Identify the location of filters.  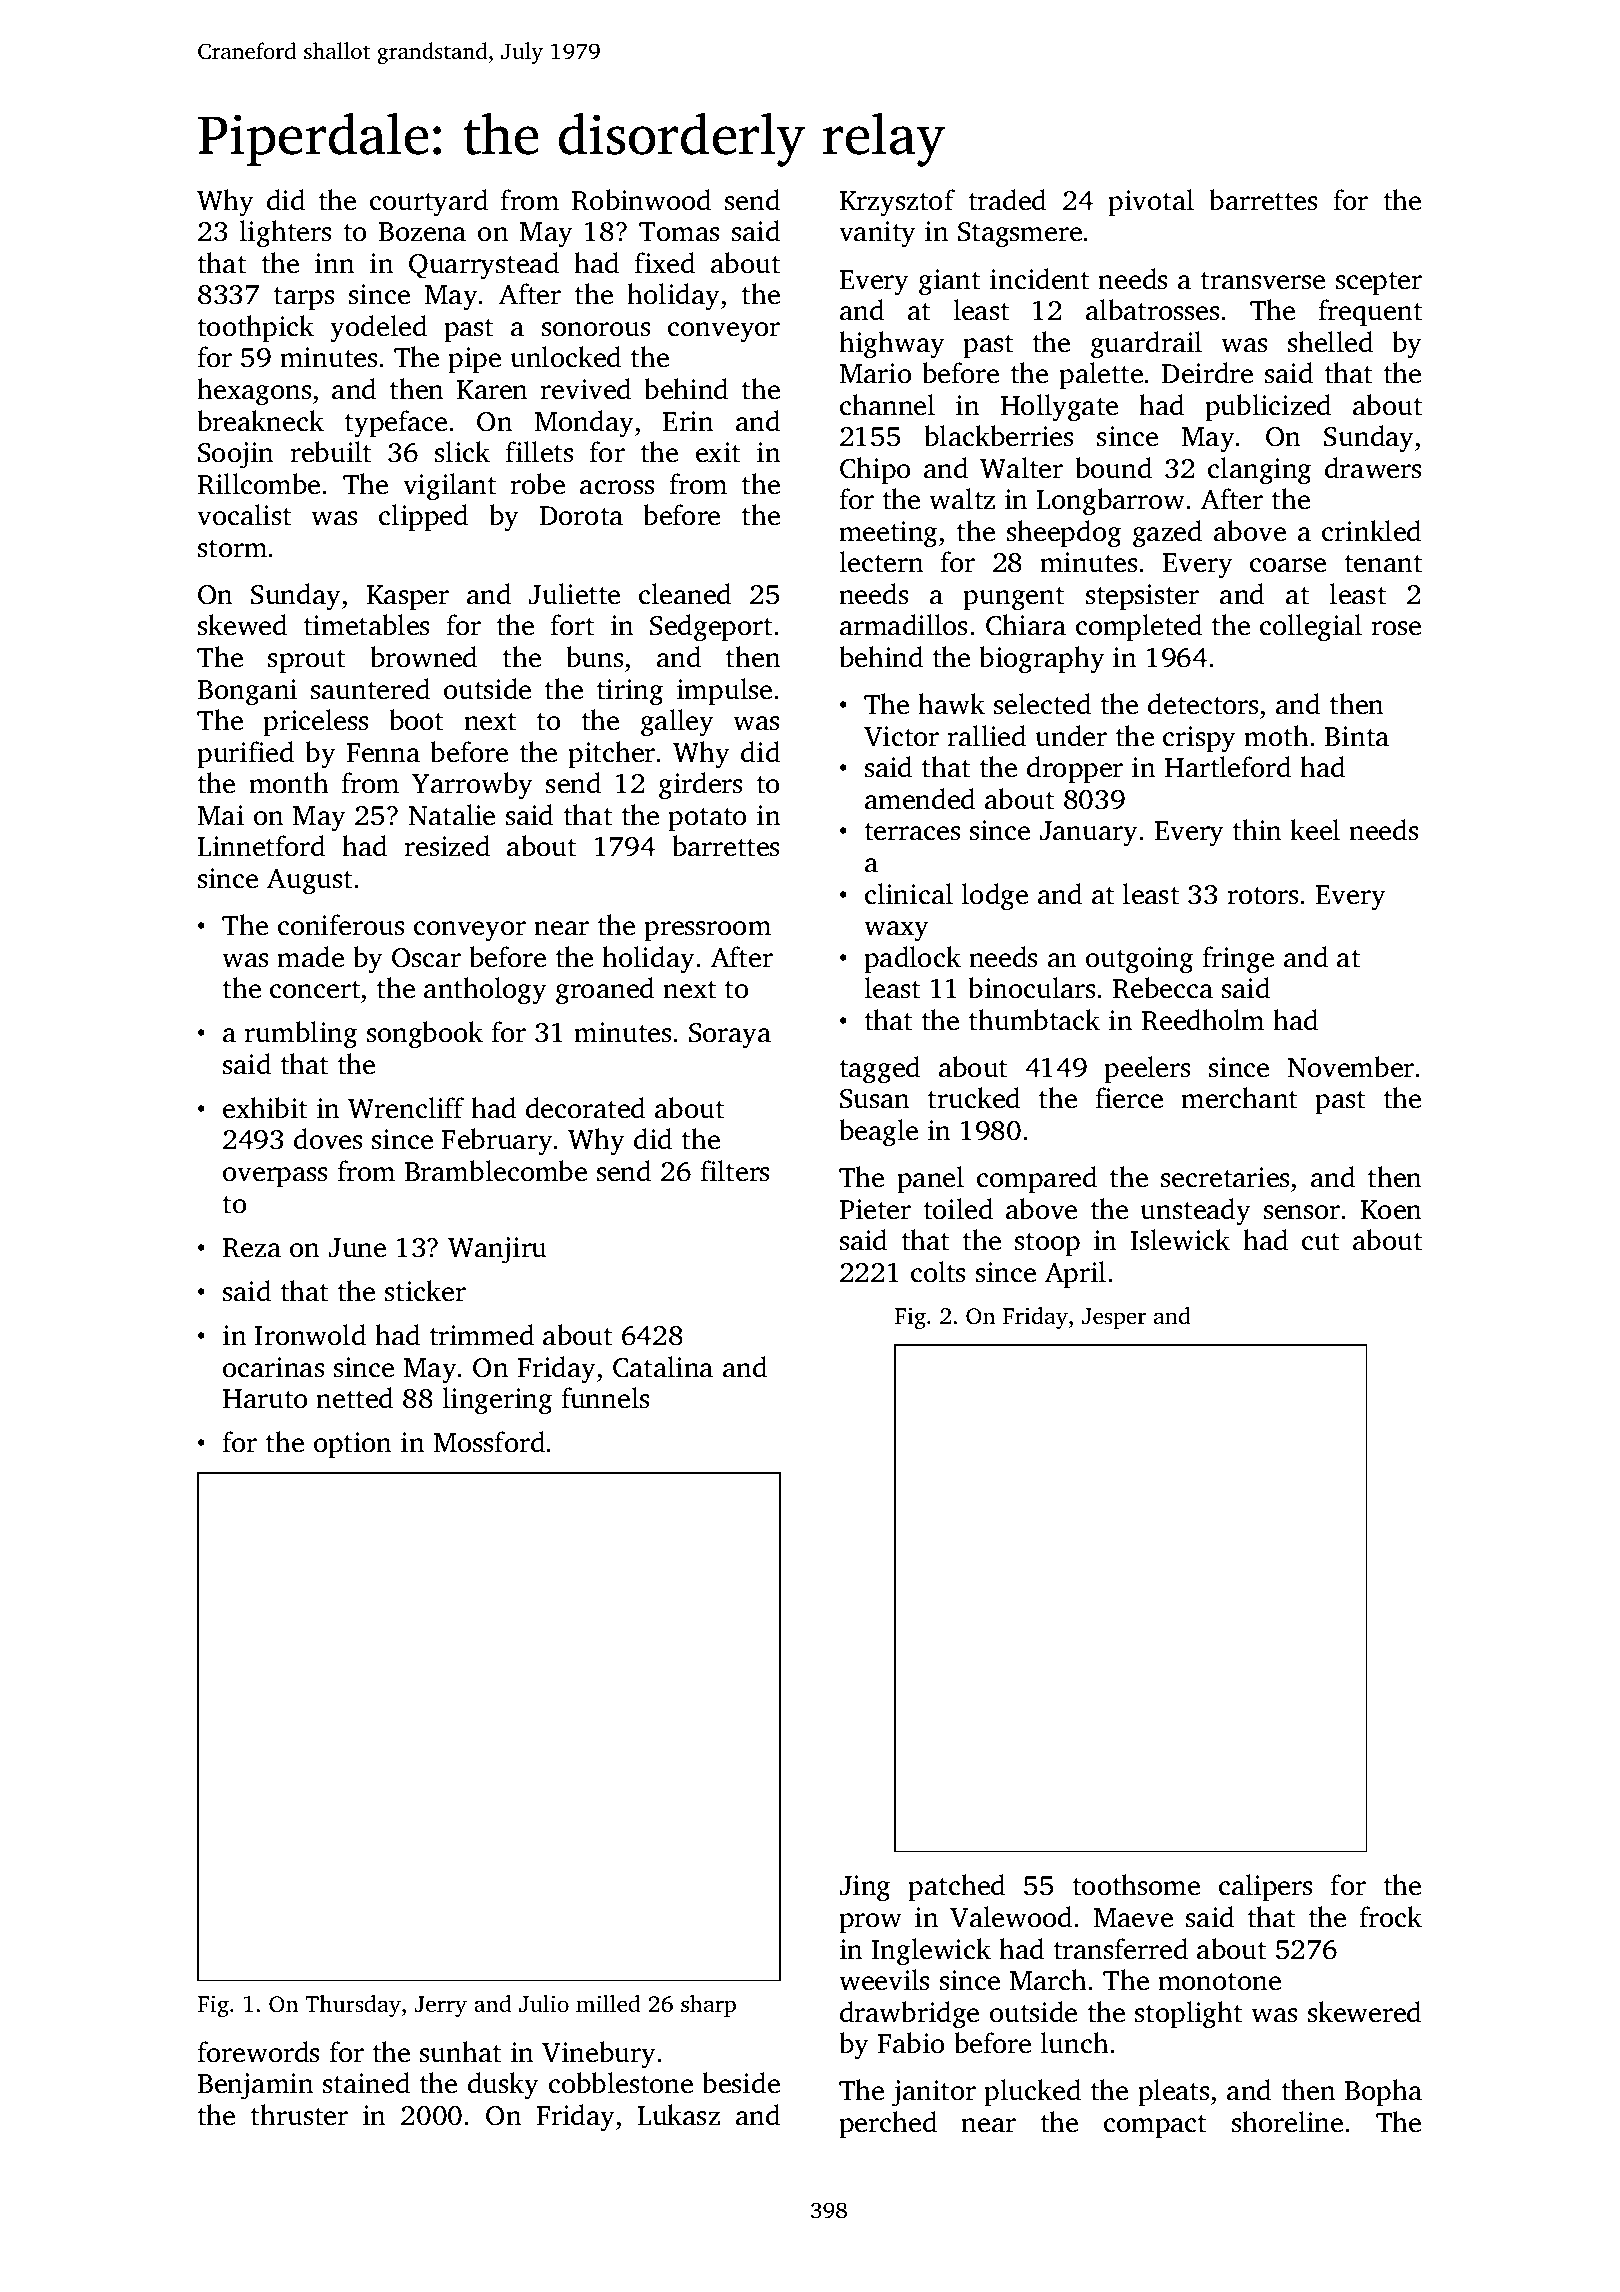
(735, 1171).
